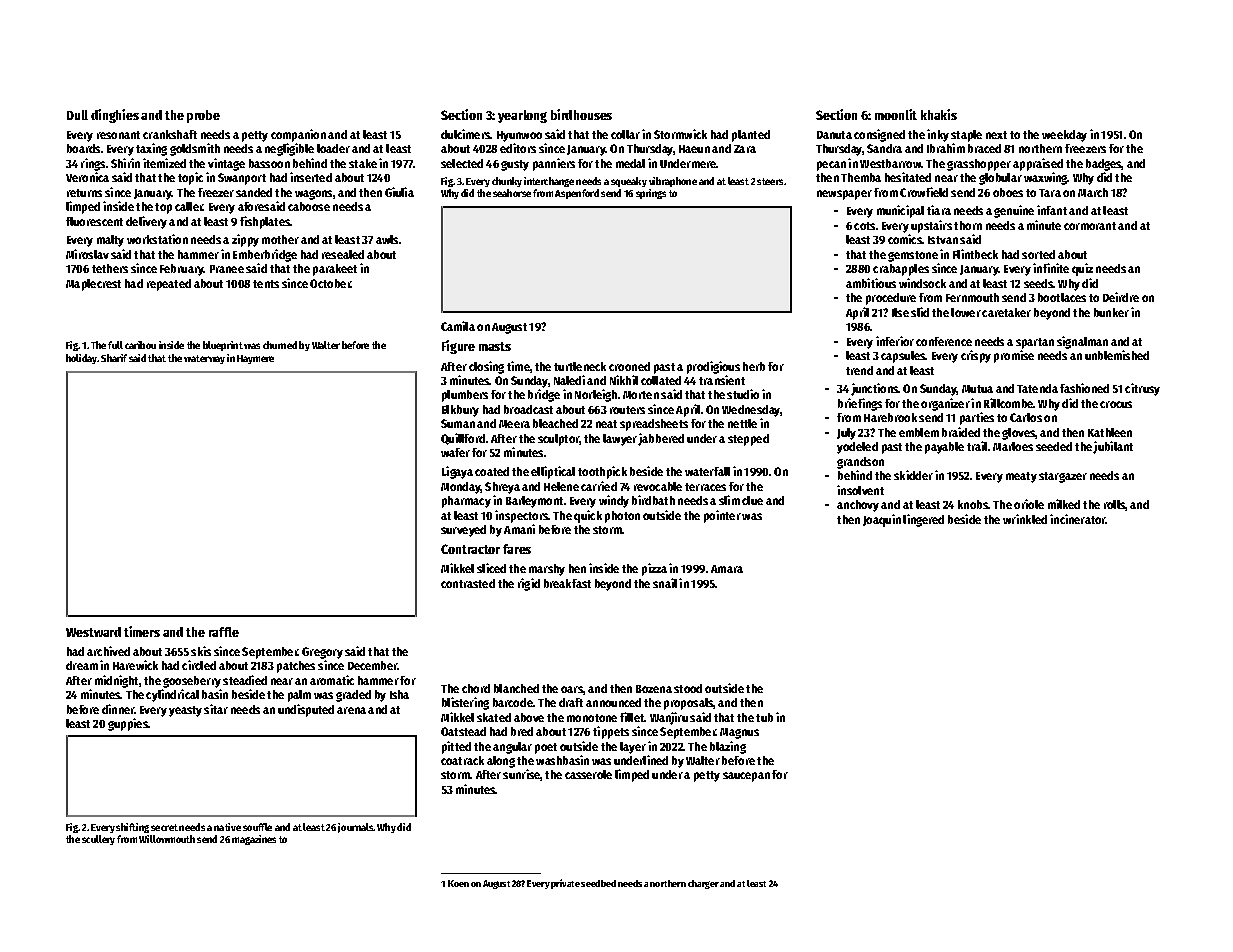 The width and height of the screenshot is (1233, 952). I want to click on sunrise, so click(522, 775).
